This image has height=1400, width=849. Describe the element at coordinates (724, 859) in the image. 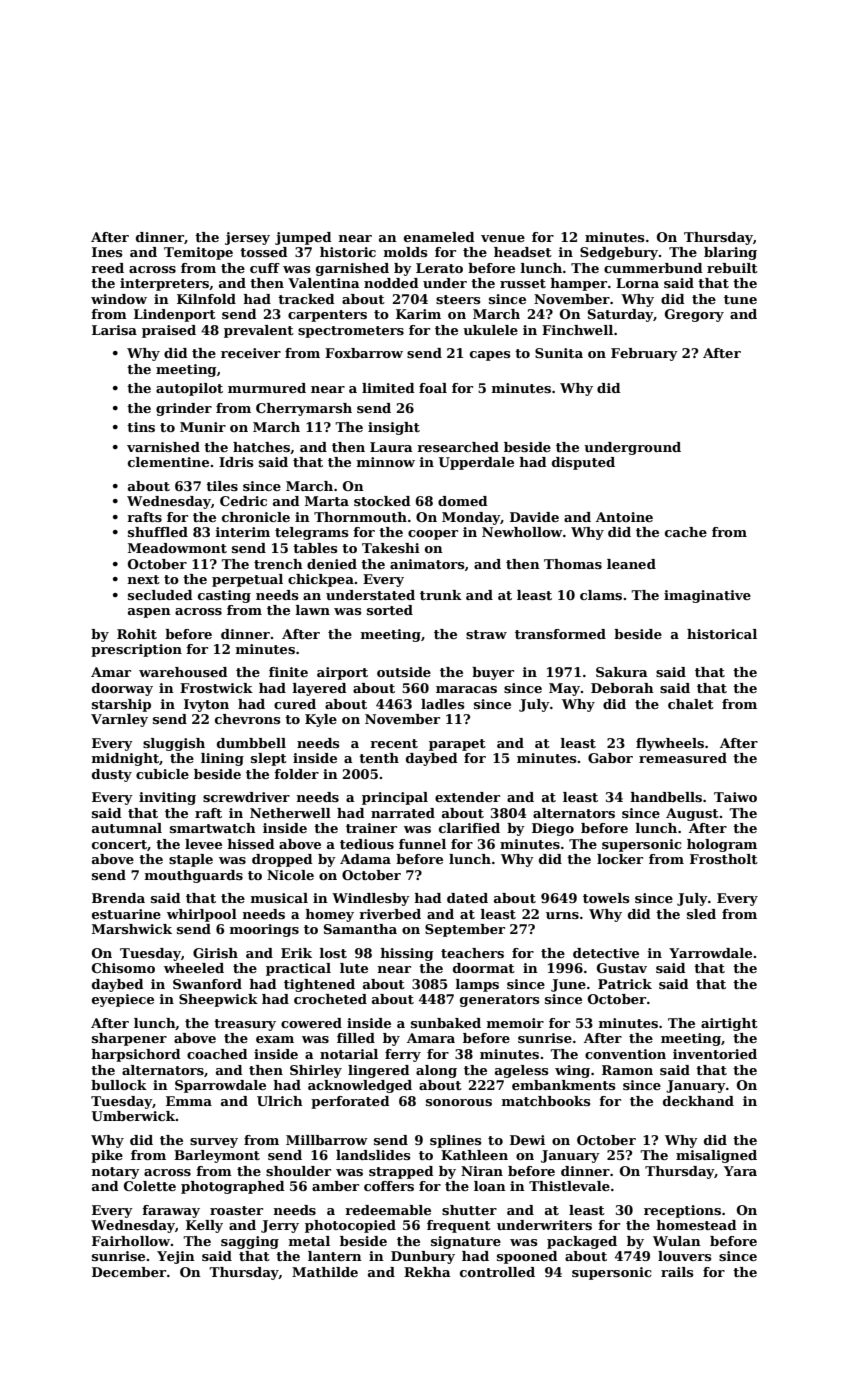

I see `Frostholt` at that location.
